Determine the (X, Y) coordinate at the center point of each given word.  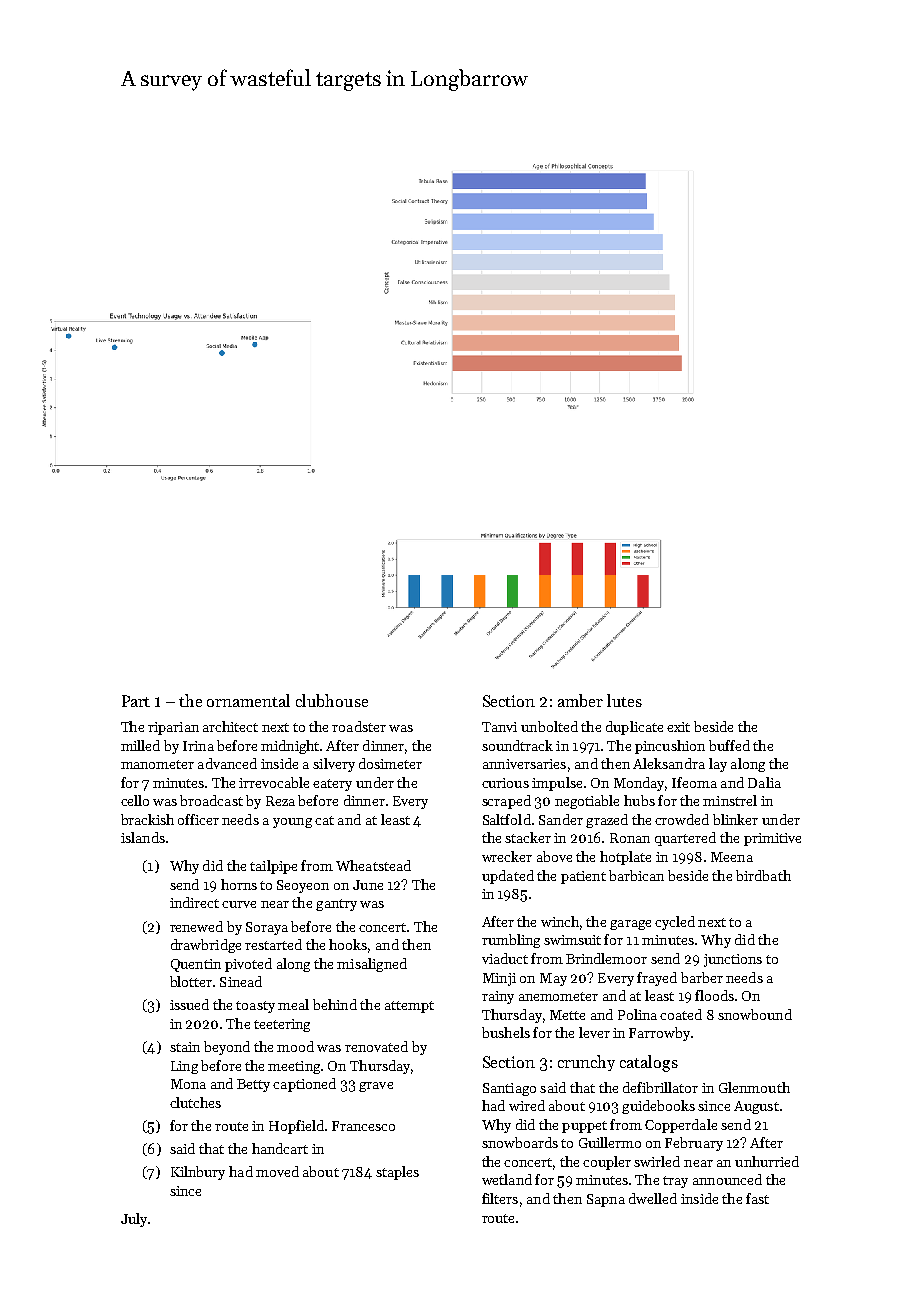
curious (505, 783)
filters (500, 1198)
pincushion (670, 747)
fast (757, 1198)
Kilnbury (198, 1173)
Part (136, 701)
